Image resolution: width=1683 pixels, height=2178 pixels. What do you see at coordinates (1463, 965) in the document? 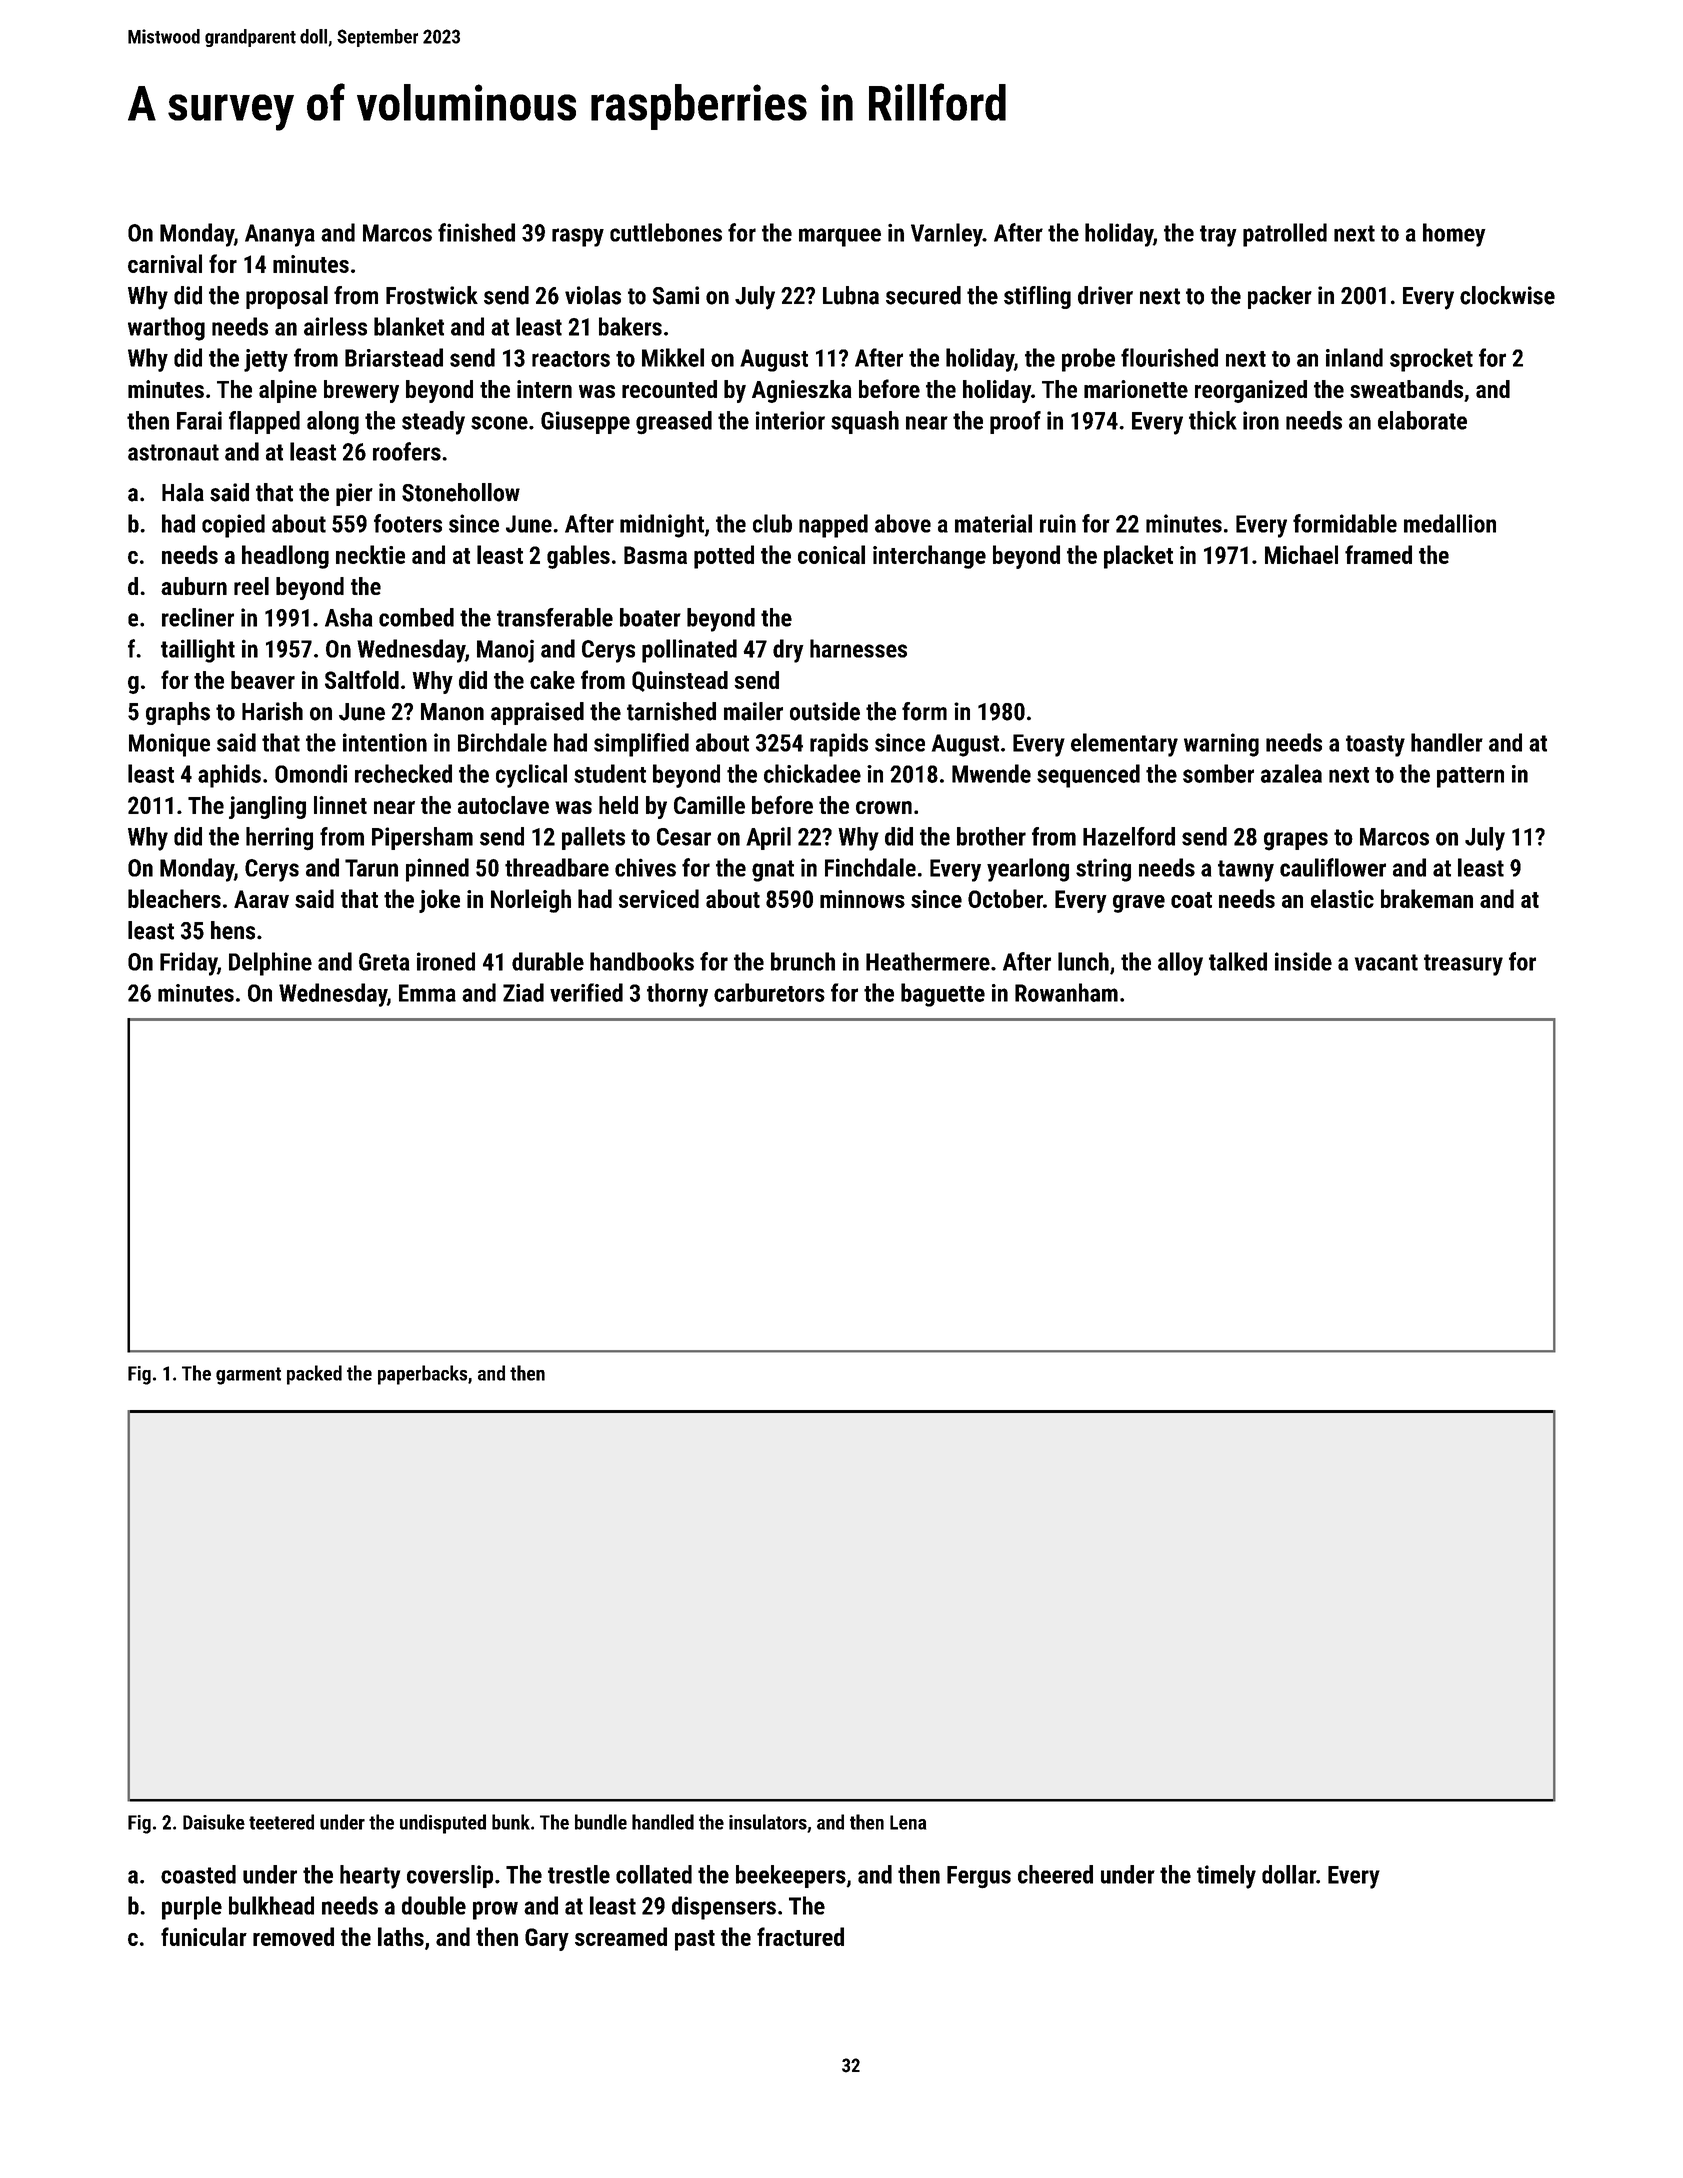
I see `treasury` at bounding box center [1463, 965].
